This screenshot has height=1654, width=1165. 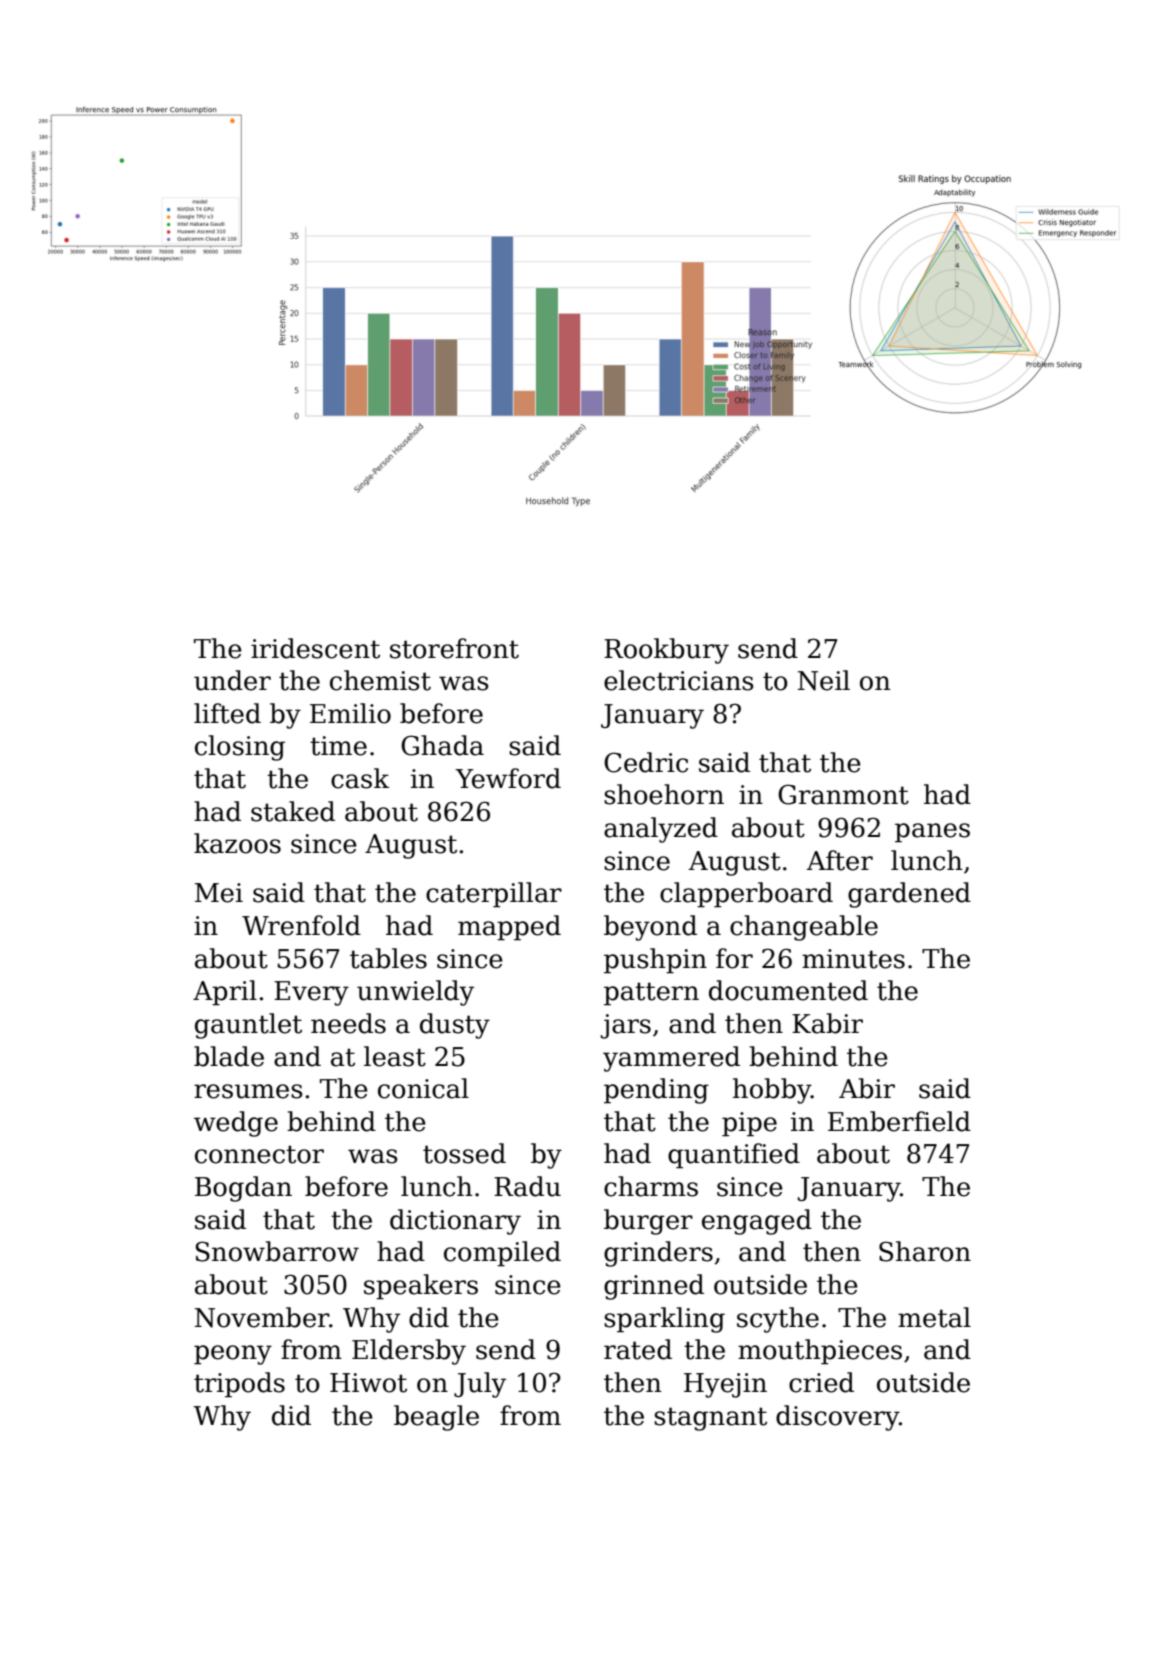 I want to click on analyzed, so click(x=661, y=830).
